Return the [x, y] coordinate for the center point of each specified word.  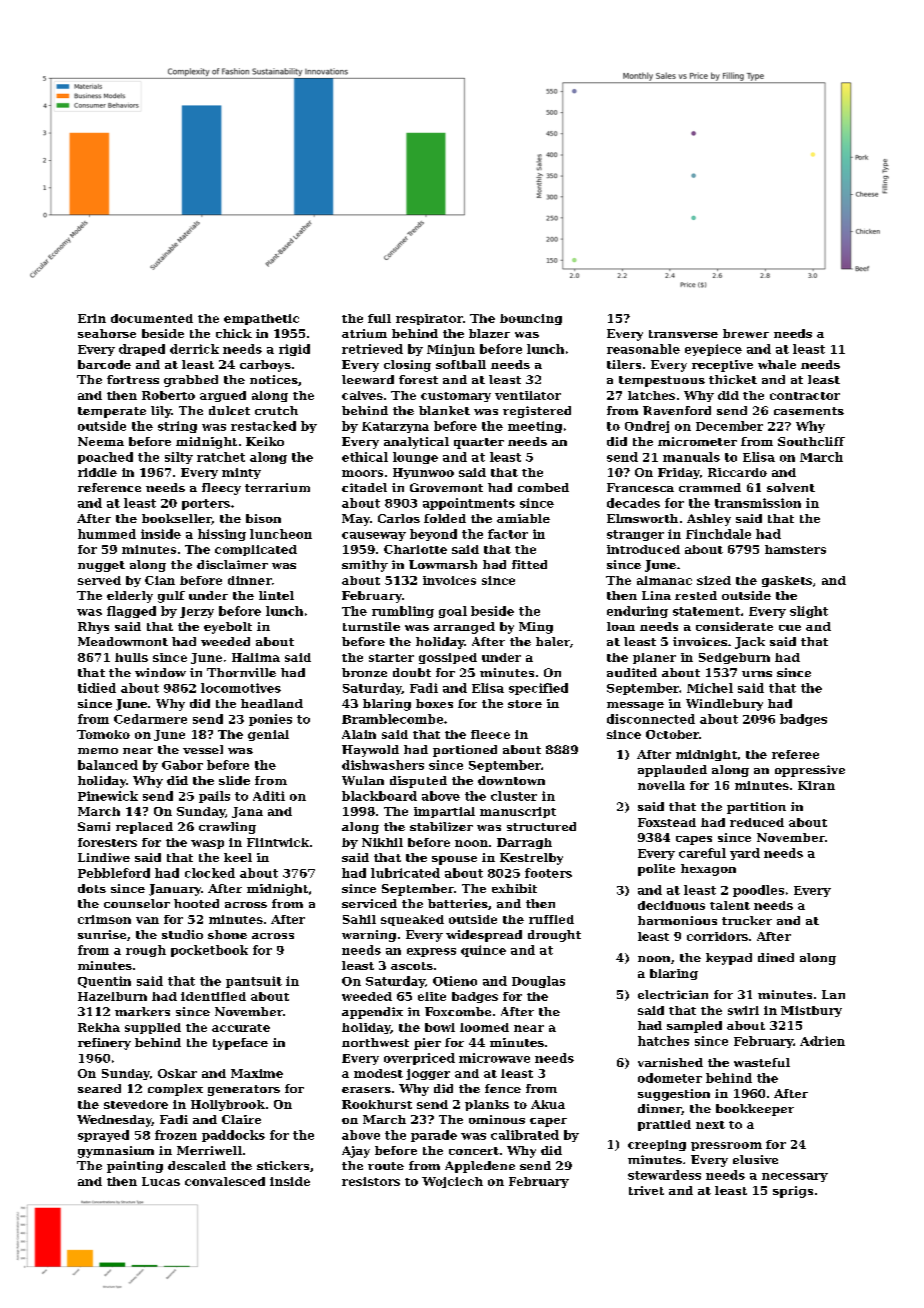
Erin [92, 318]
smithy [365, 566]
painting [135, 1167]
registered [537, 412]
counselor [137, 903]
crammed [710, 487]
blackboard [379, 796]
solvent [791, 487]
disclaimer [232, 564]
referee [795, 754]
